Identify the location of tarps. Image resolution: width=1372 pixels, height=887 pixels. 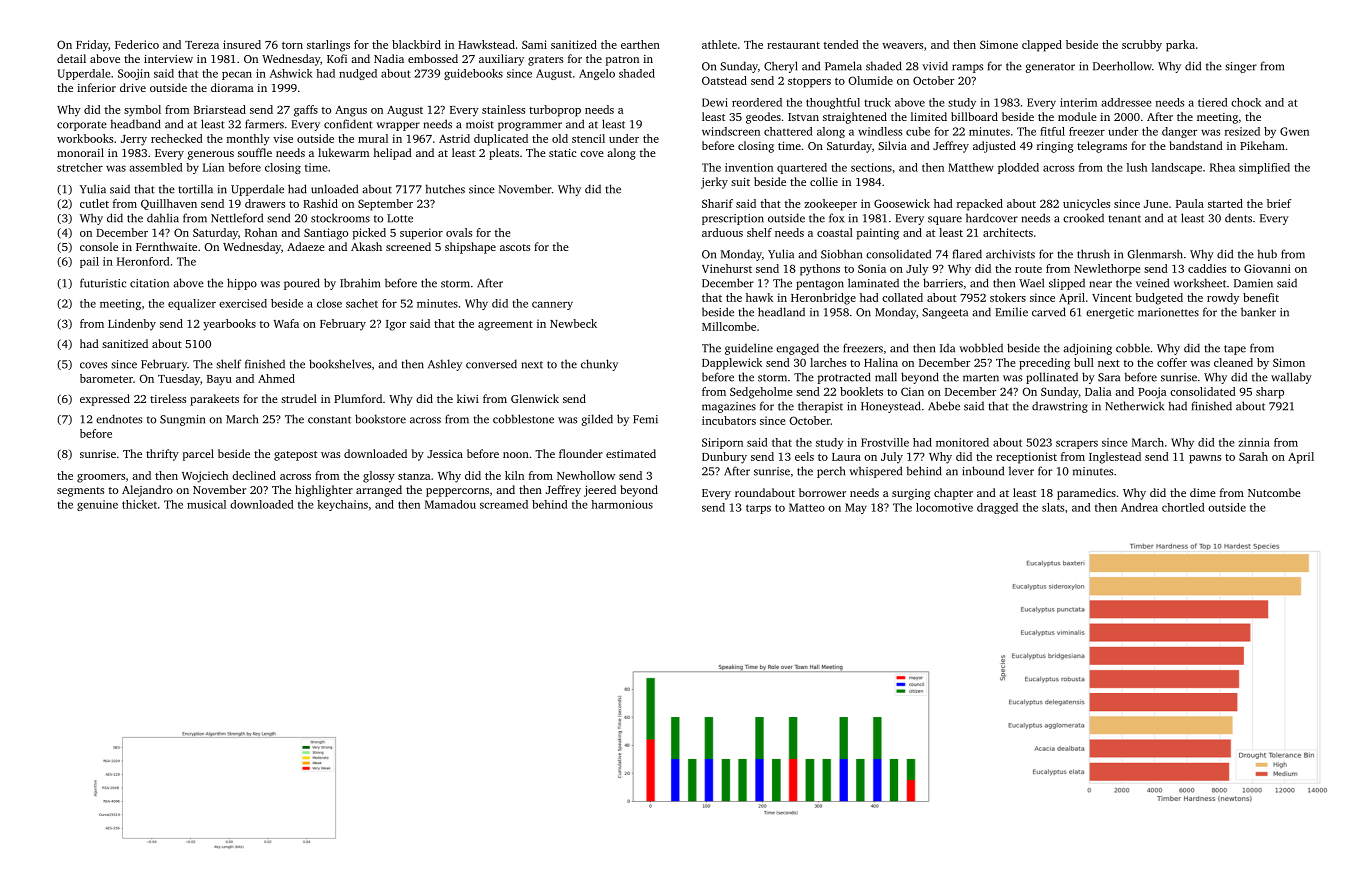
(758, 509).
